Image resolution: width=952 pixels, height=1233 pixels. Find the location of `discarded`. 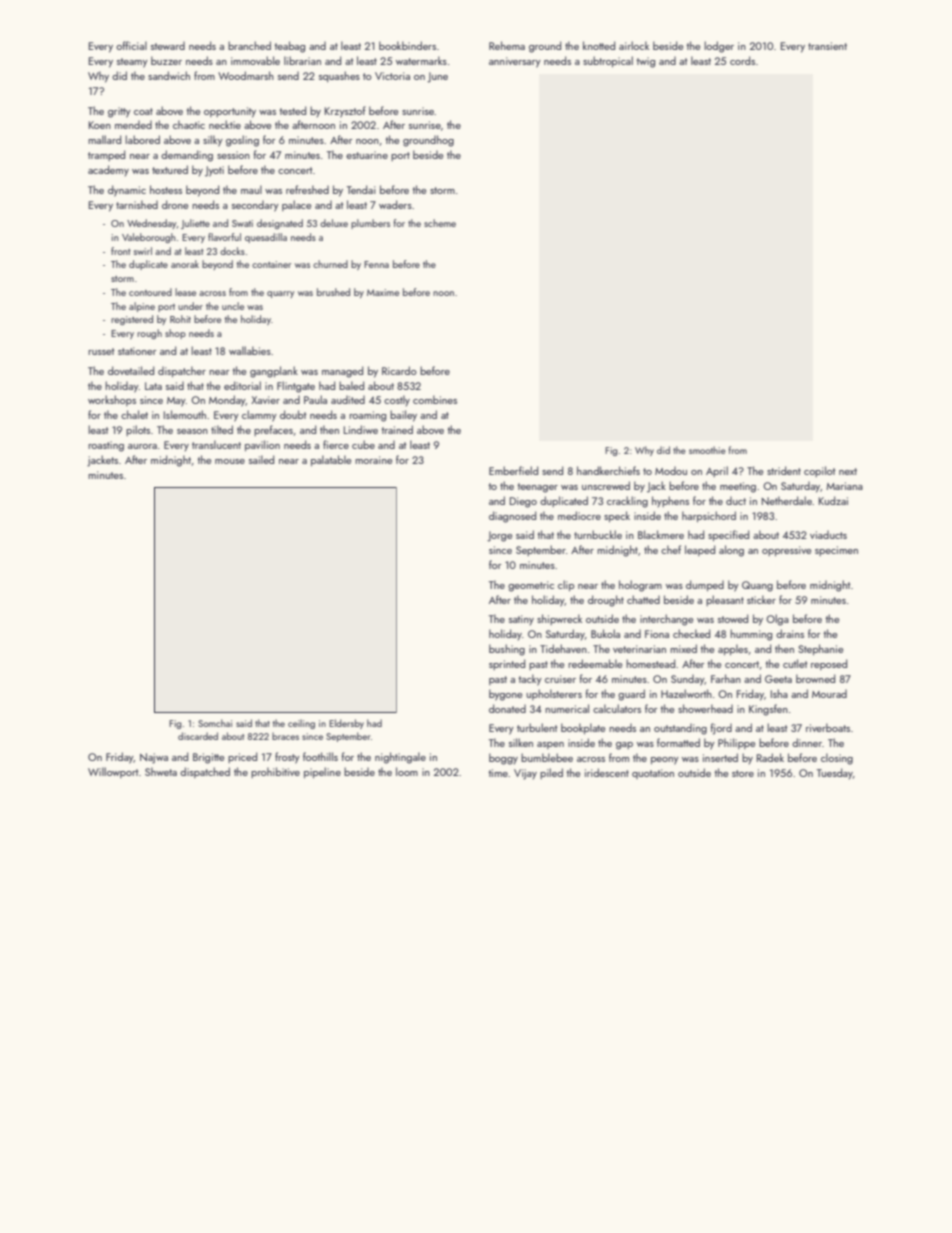

discarded is located at coordinates (198, 736).
